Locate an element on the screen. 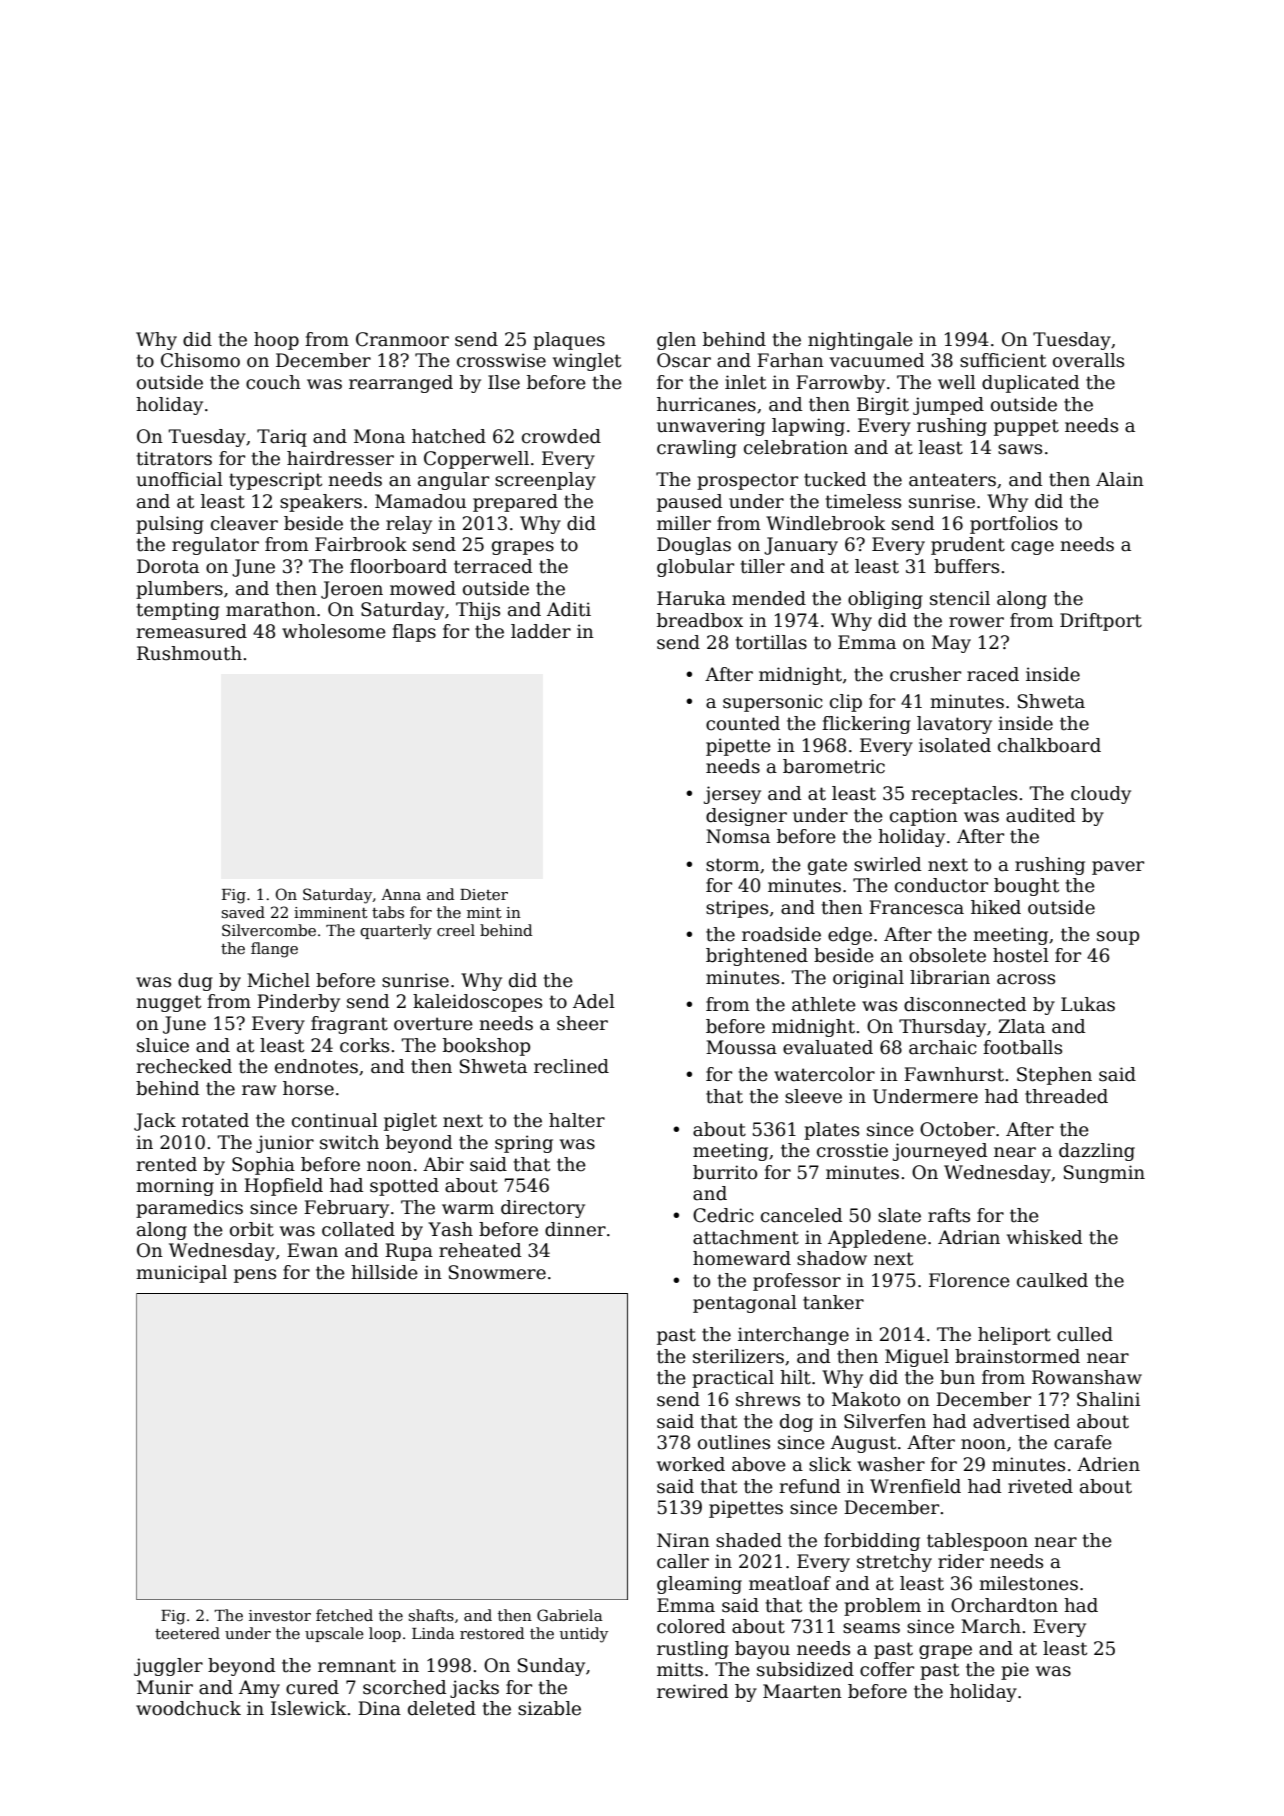 This screenshot has width=1284, height=1816. municipal is located at coordinates (181, 1274).
